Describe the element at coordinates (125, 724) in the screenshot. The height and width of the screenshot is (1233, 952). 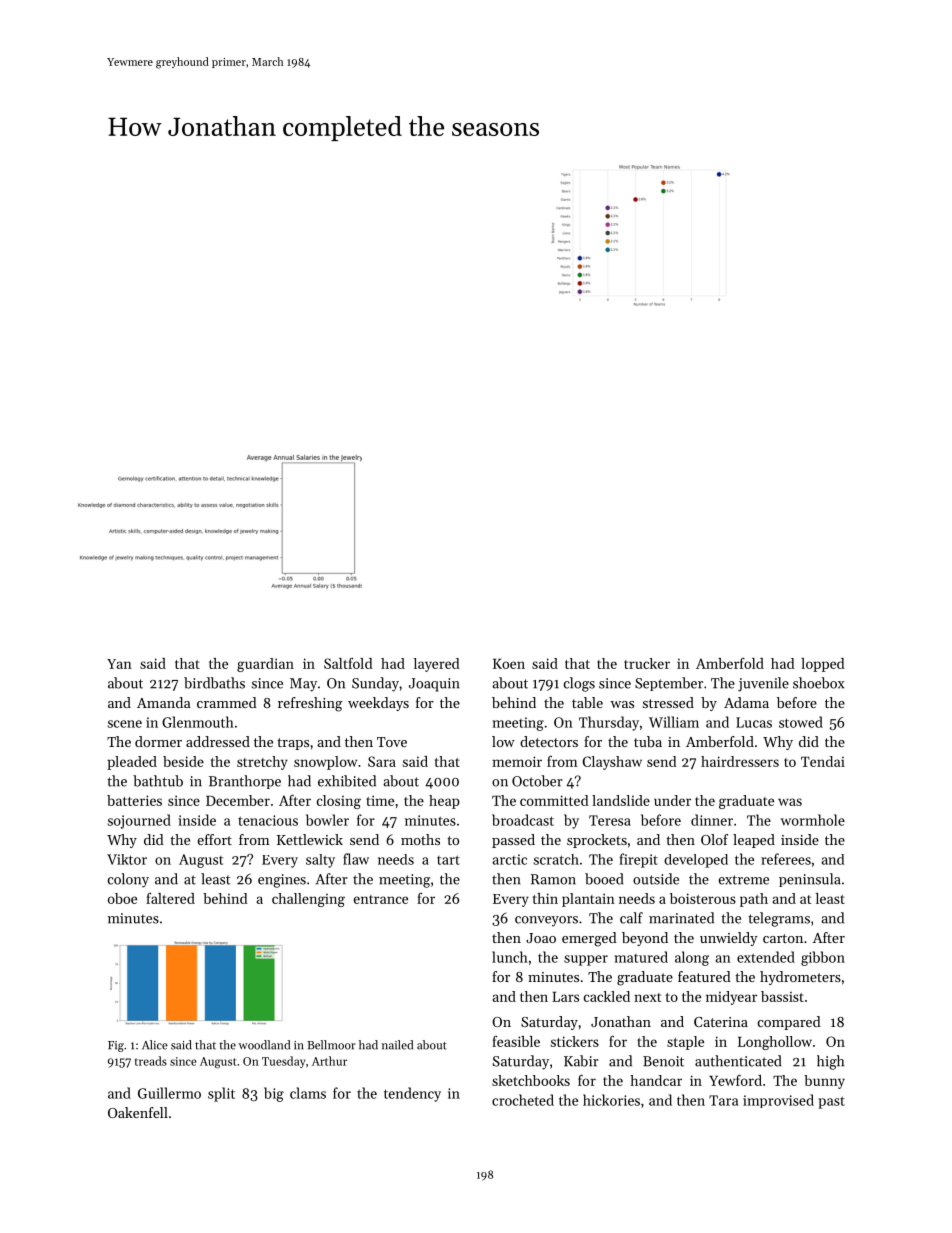
I see `scene` at that location.
